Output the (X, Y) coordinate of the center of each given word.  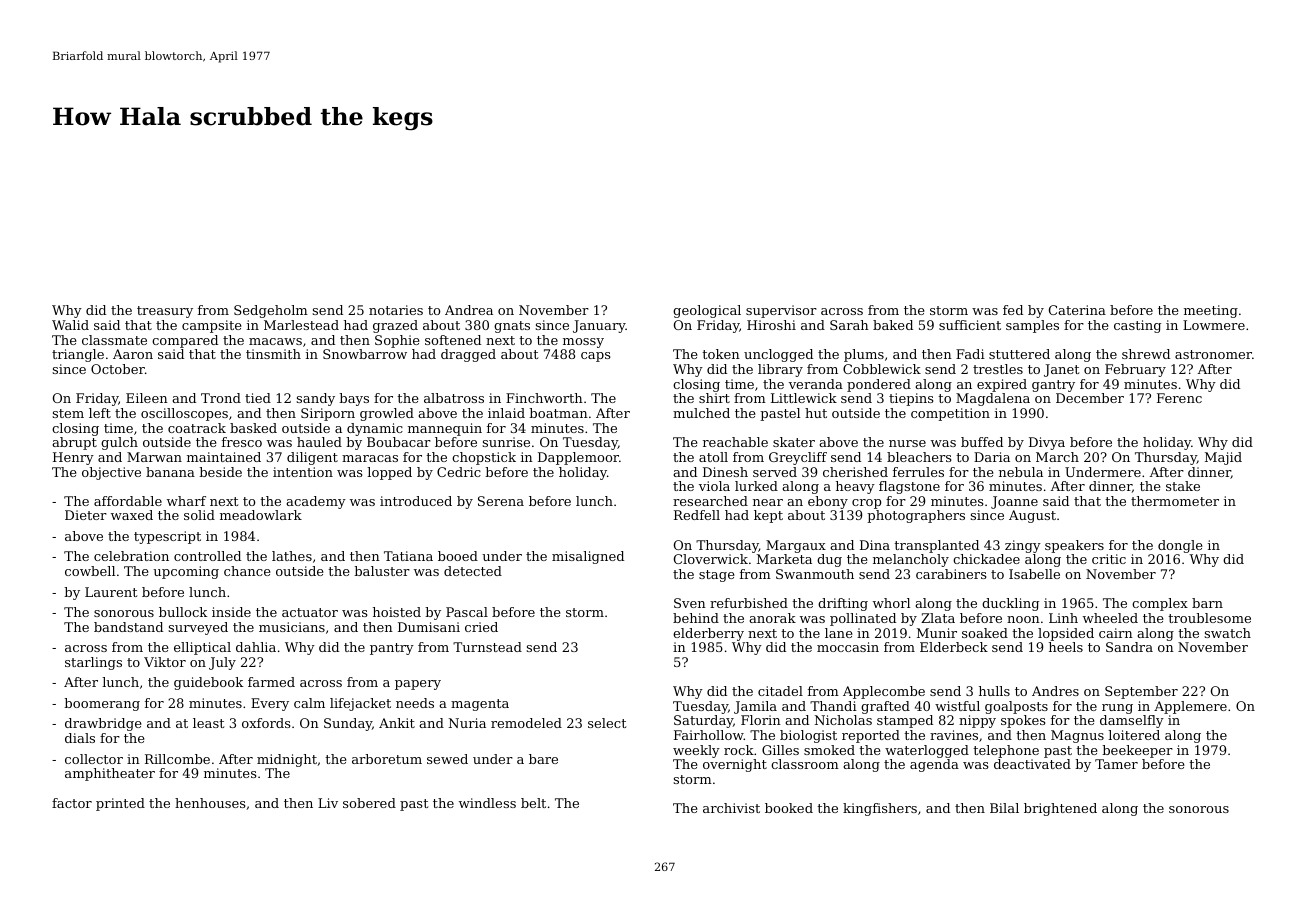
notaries (396, 310)
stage (716, 576)
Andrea (469, 310)
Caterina (1077, 310)
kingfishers (880, 809)
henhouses (210, 803)
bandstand (128, 627)
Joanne (1014, 502)
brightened (1060, 809)
